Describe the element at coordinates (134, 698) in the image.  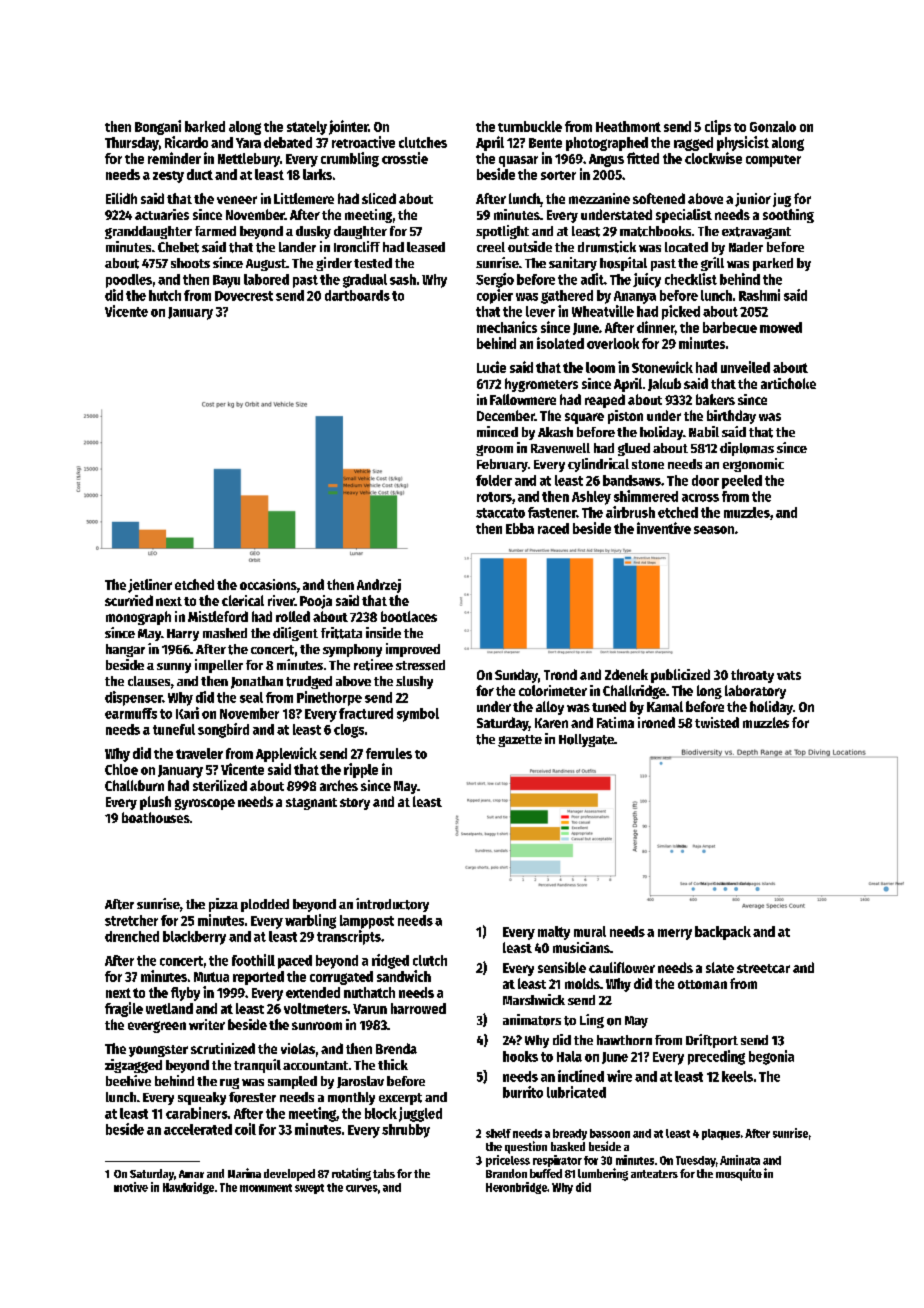
I see `dispenser` at that location.
